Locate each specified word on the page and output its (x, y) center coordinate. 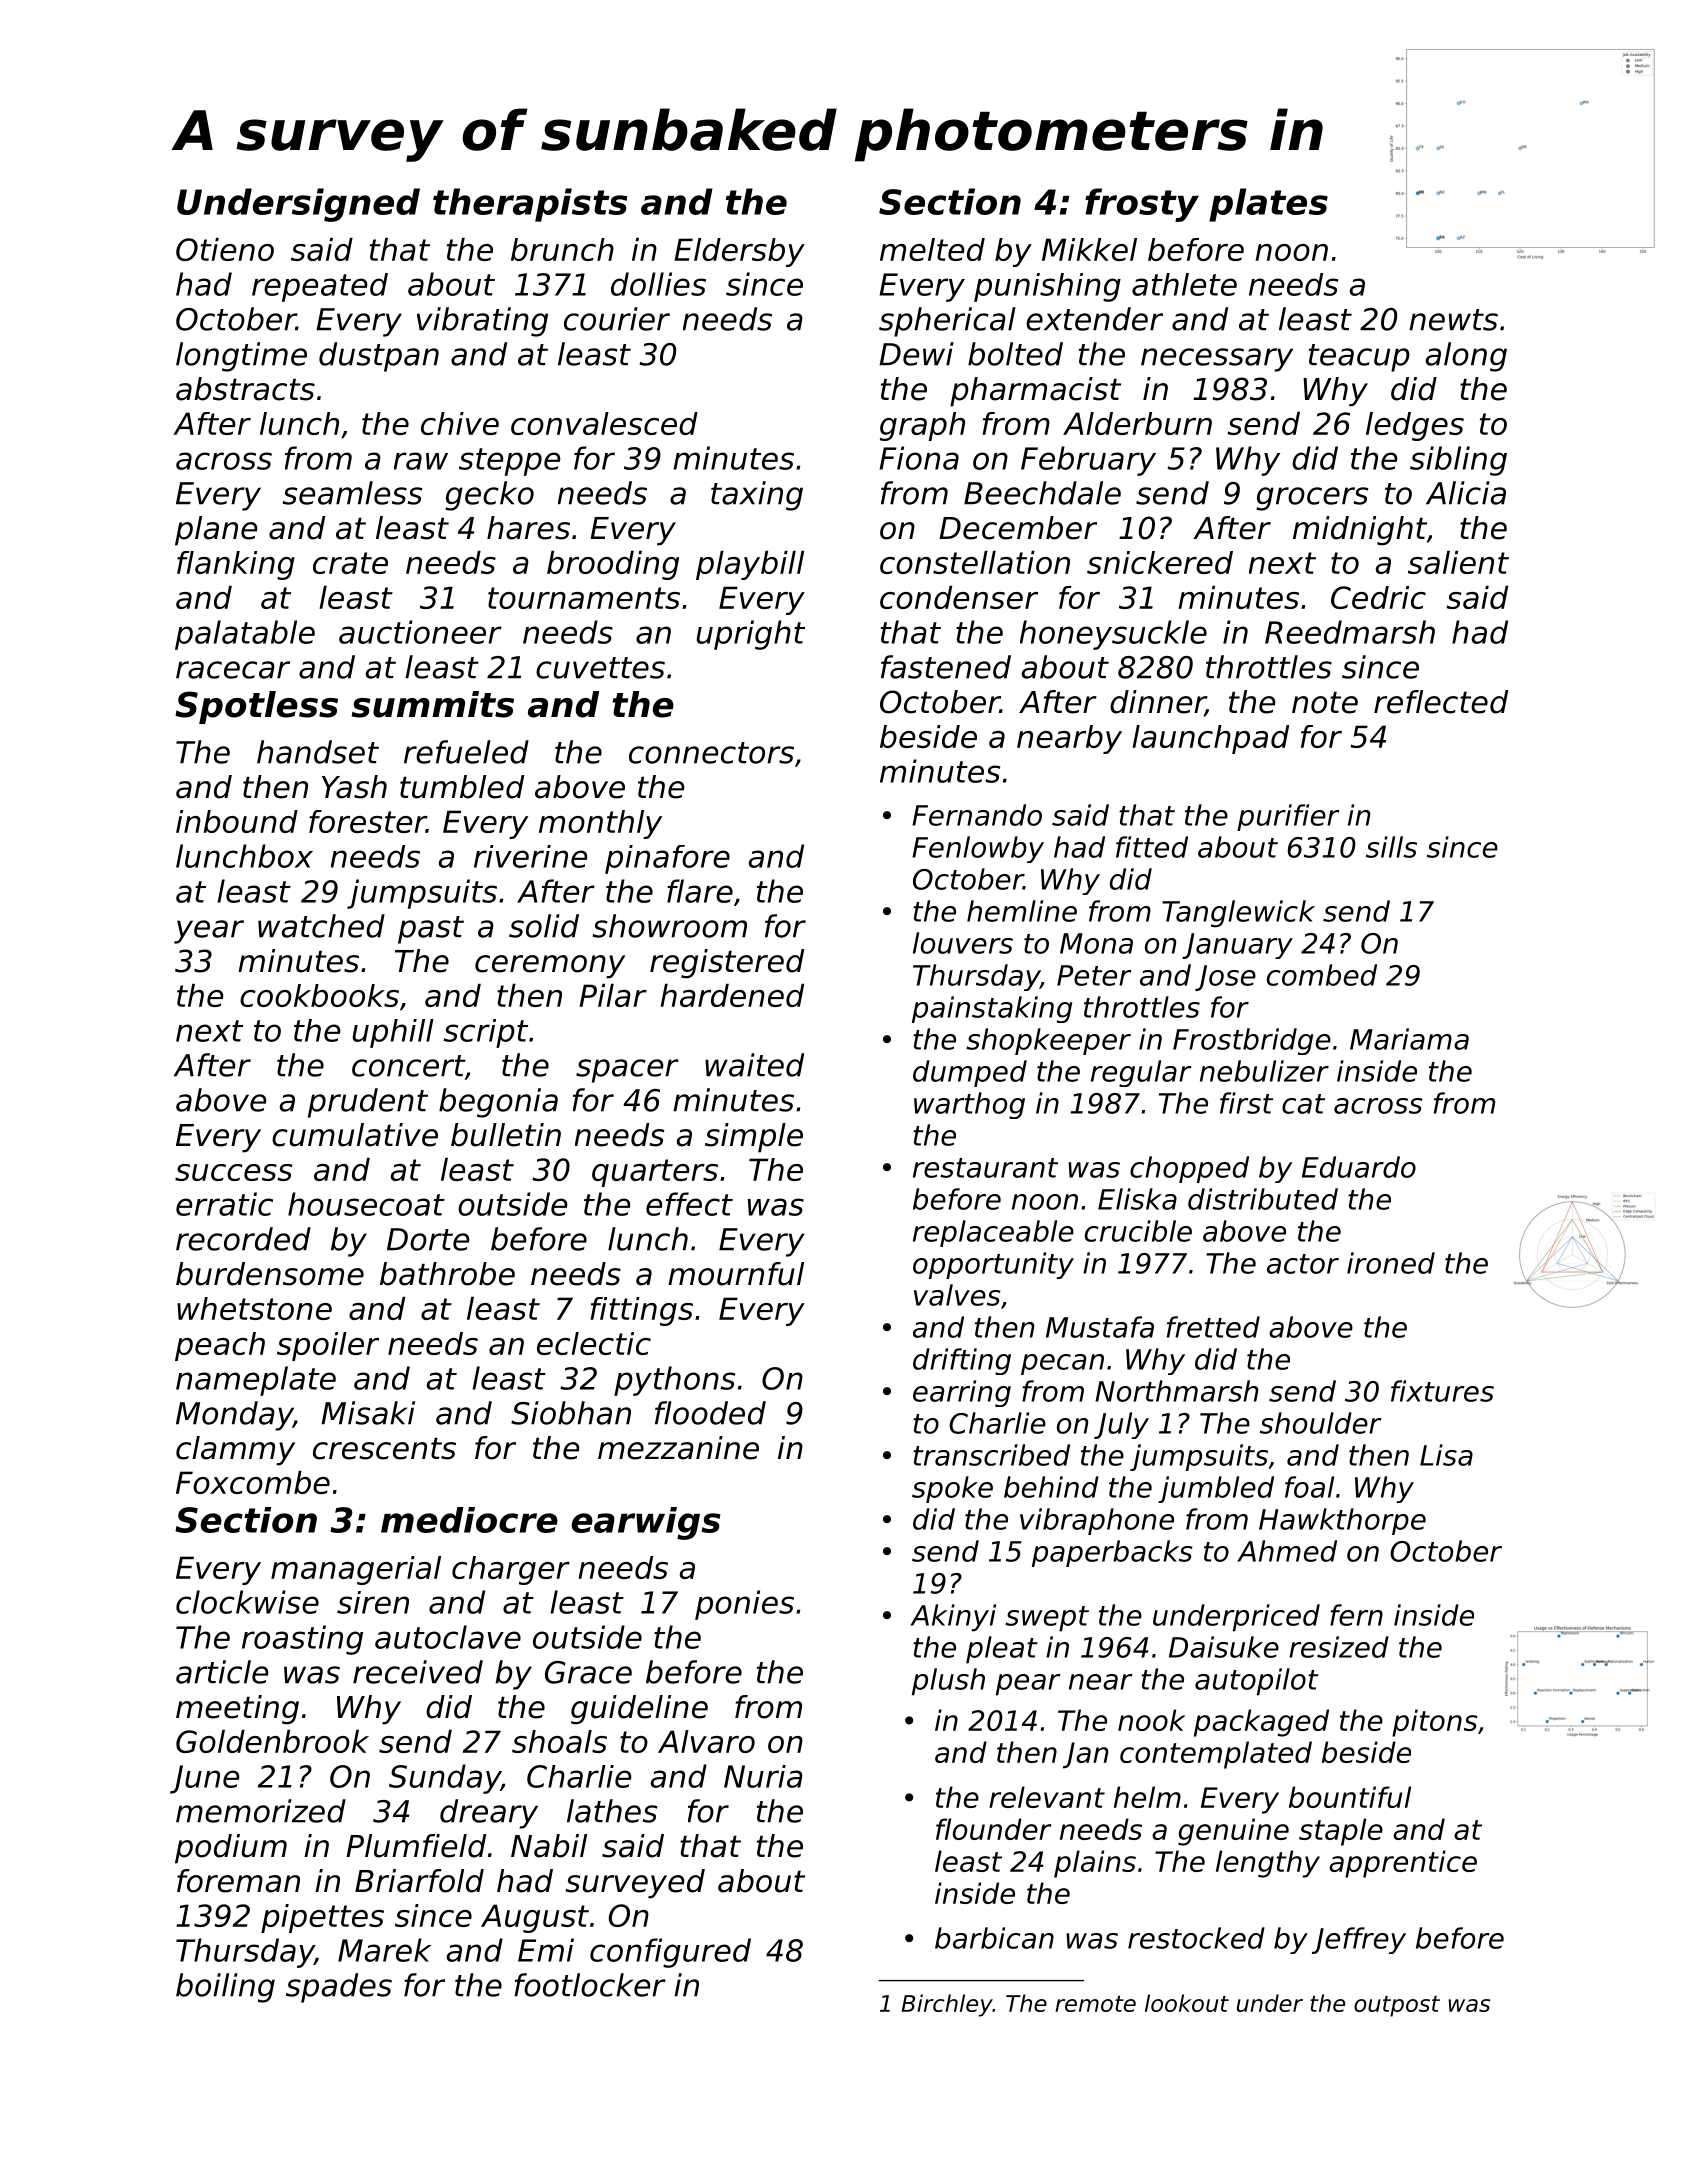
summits (432, 704)
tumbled (462, 787)
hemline (1022, 911)
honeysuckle (1113, 635)
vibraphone (1097, 1521)
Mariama (1409, 1039)
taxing (757, 496)
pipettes (322, 1918)
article (222, 1672)
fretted (1213, 1327)
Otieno (225, 249)
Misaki (368, 1413)
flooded (710, 1413)
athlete (1184, 284)
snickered (1160, 562)
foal (1309, 1487)
